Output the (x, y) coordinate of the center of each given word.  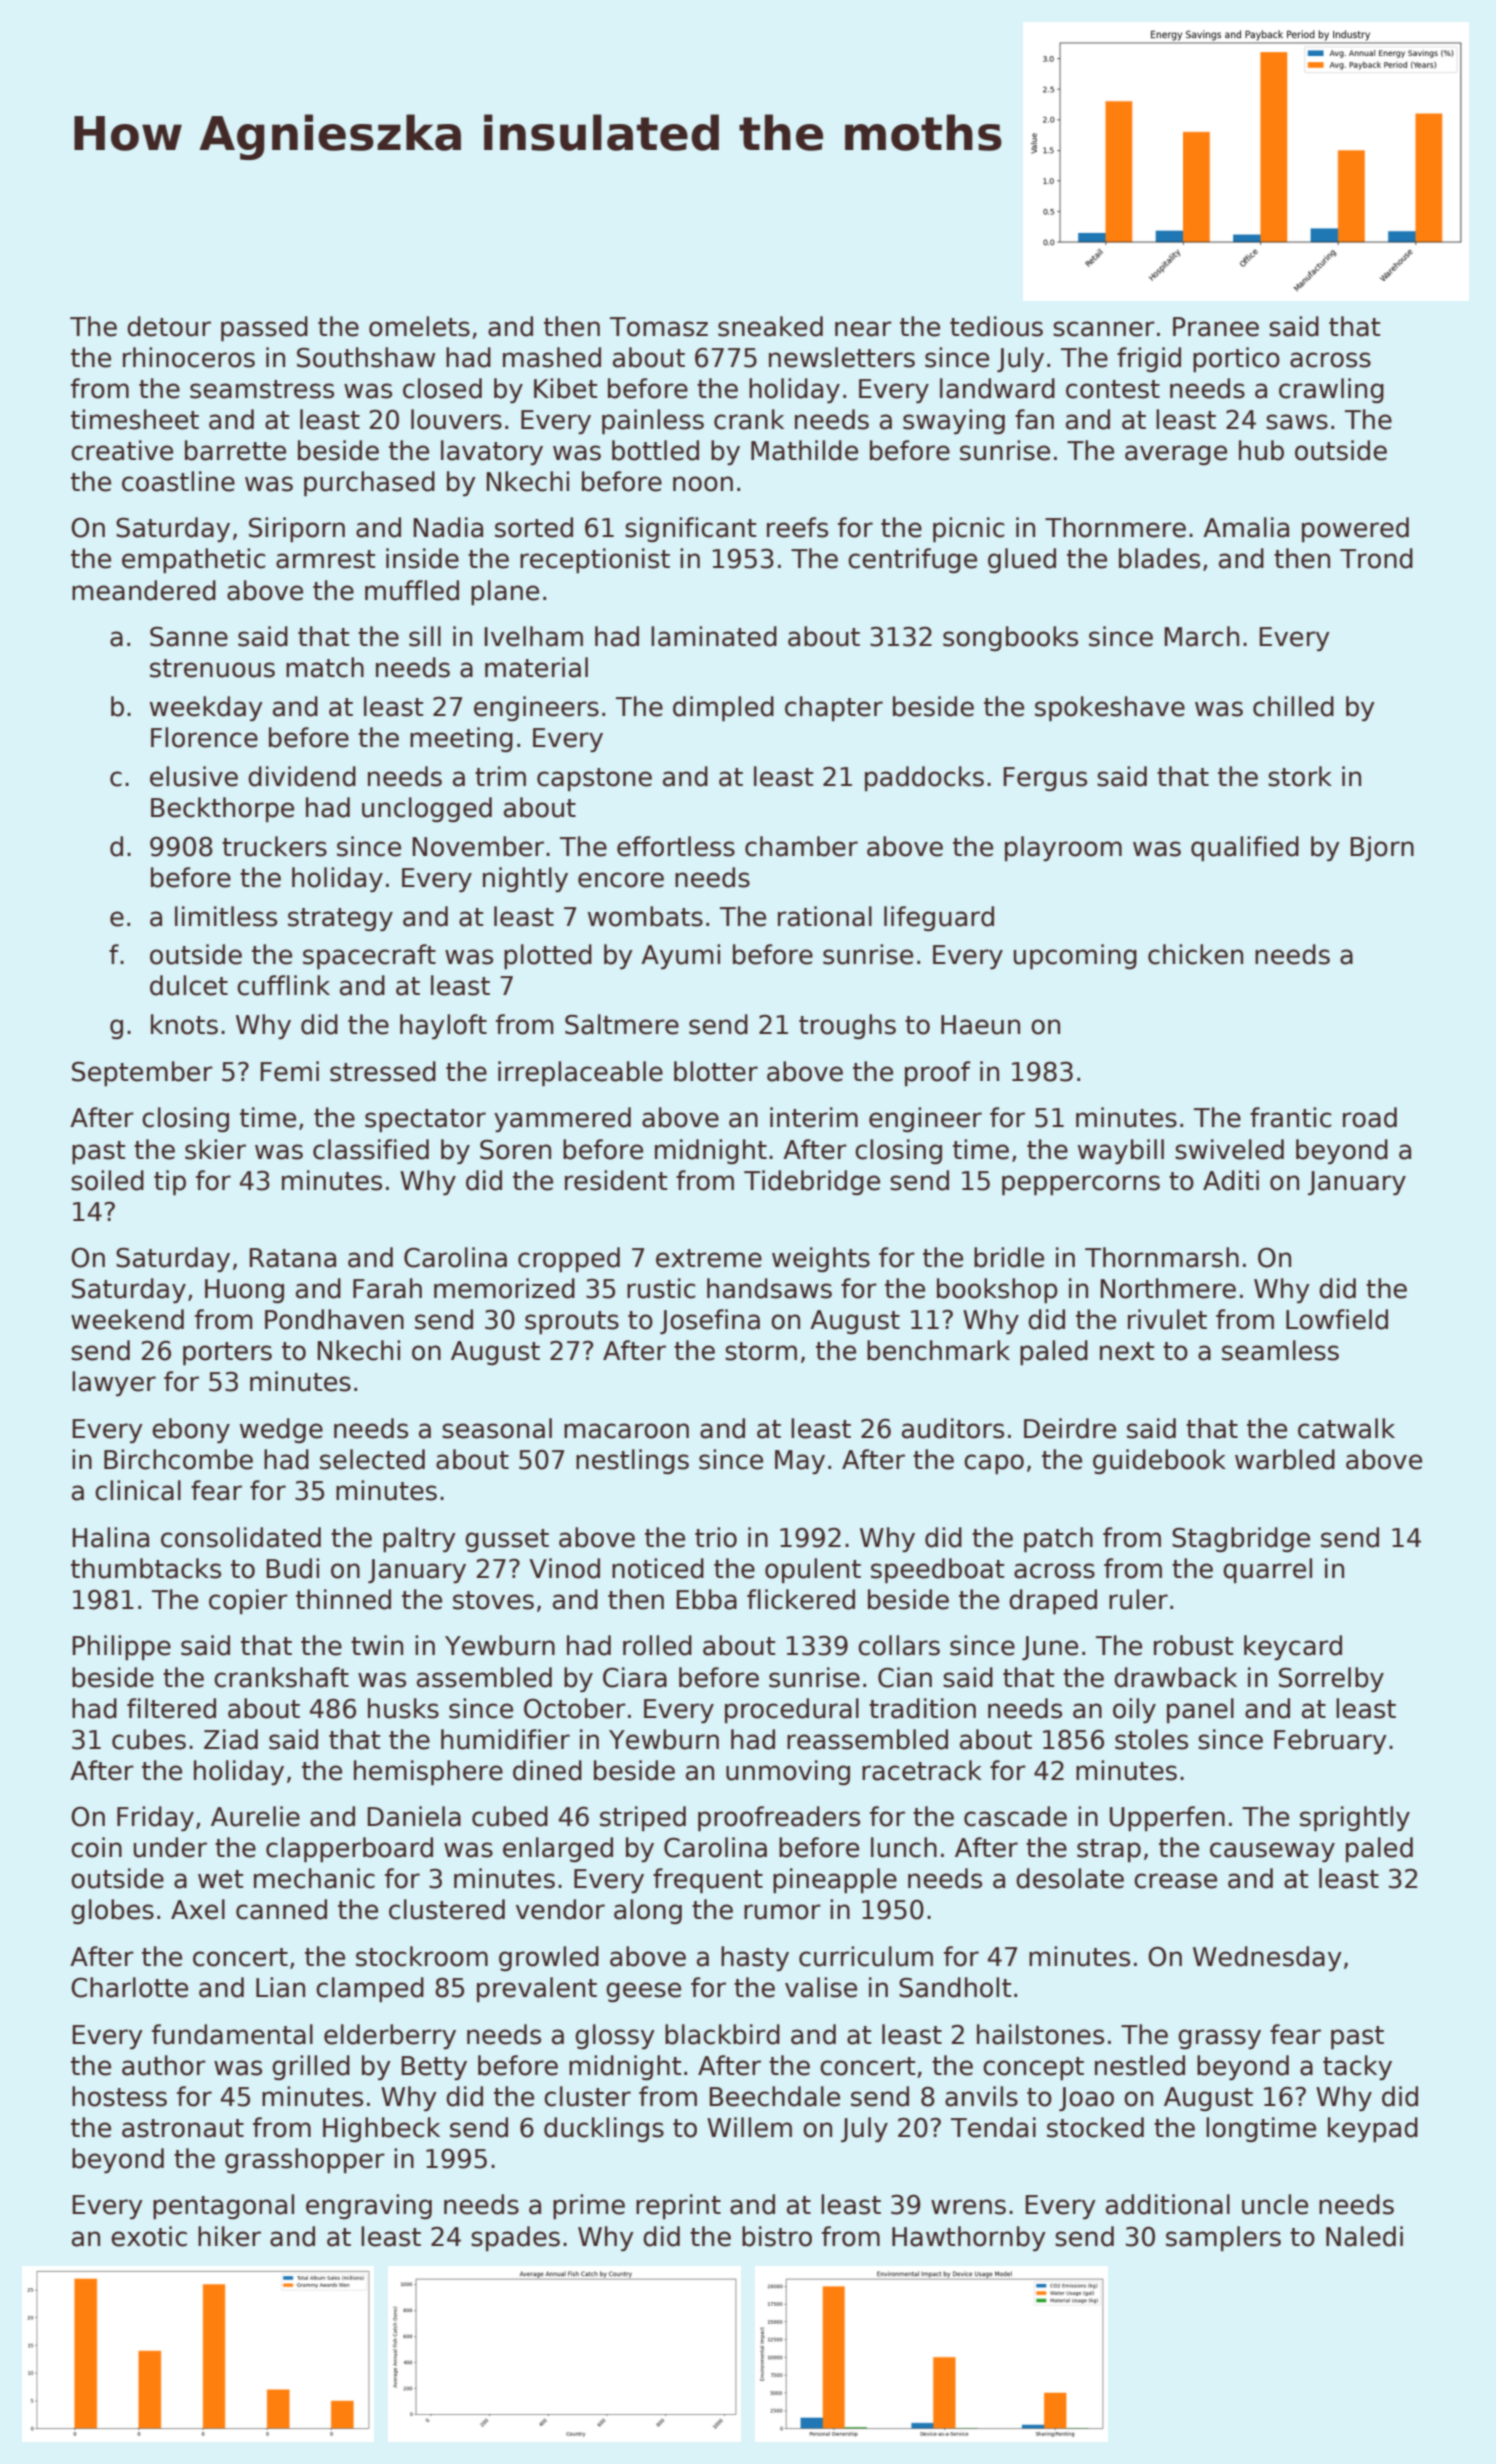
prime (589, 2206)
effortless (676, 846)
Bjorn (1382, 848)
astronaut (183, 2128)
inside (422, 558)
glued (1022, 560)
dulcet (189, 985)
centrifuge (912, 560)
